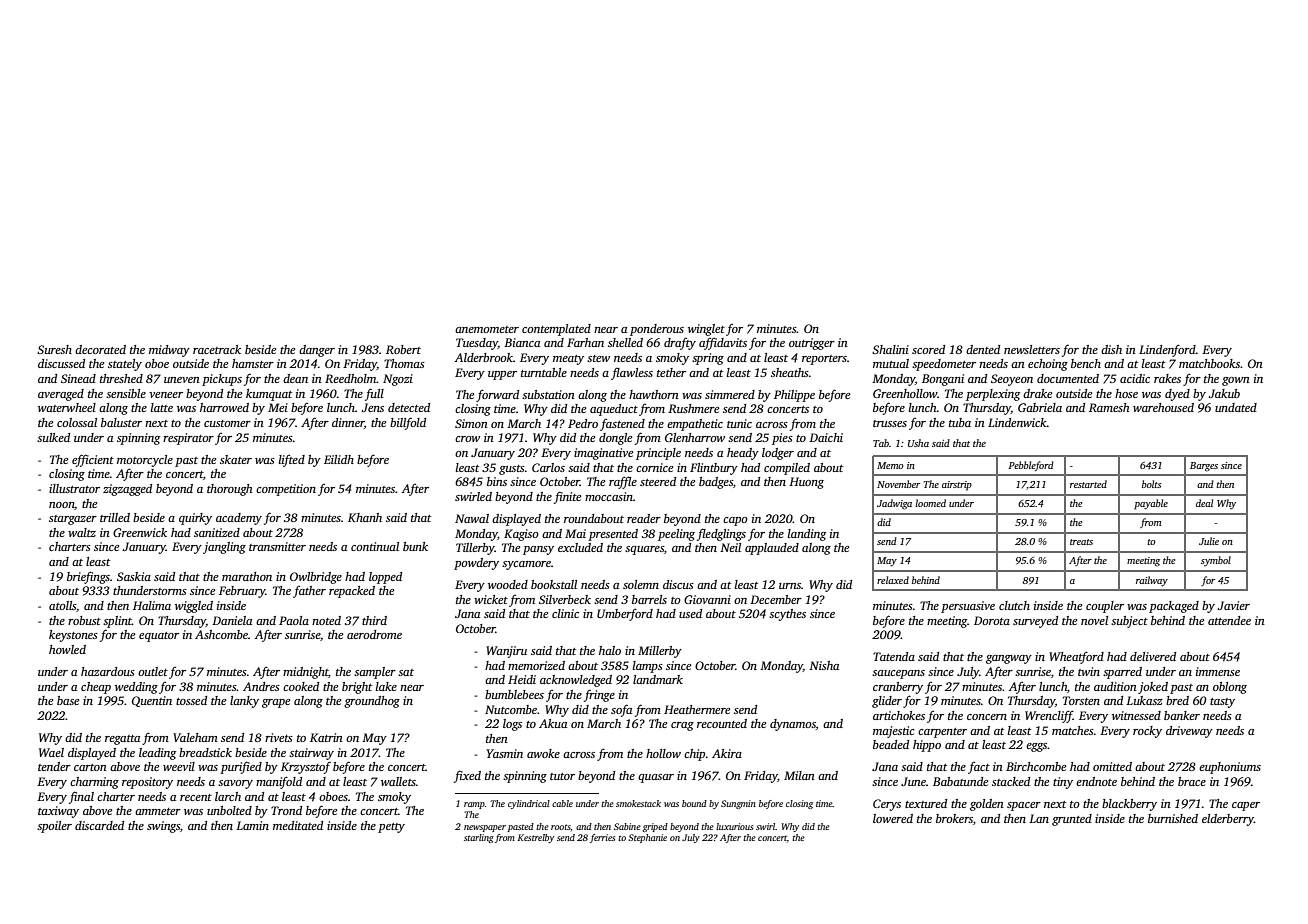 The height and width of the document is (924, 1308). I want to click on gusts, so click(512, 470).
